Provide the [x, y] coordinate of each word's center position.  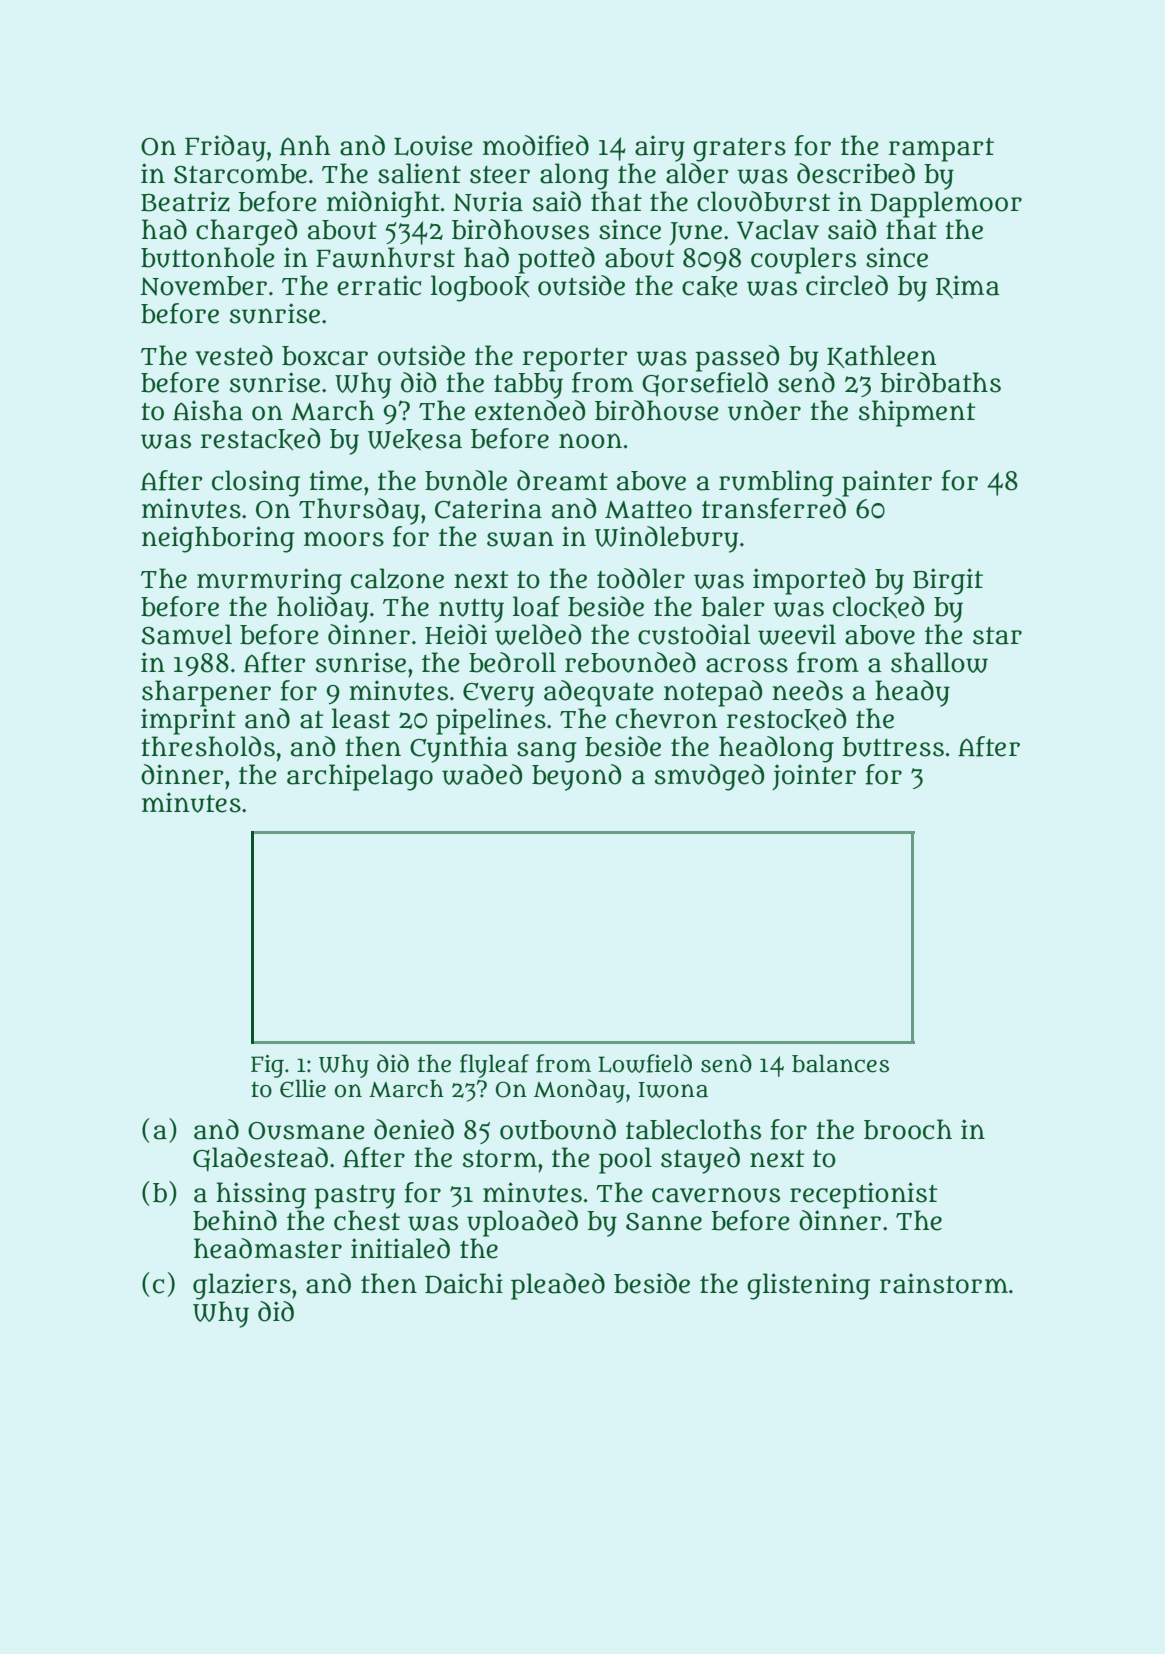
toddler [641, 578]
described [856, 173]
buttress [893, 747]
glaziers [242, 1286]
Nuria [488, 201]
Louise [433, 145]
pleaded [558, 1286]
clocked [878, 607]
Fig [267, 1066]
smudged [709, 777]
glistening [808, 1286]
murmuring [269, 581]
